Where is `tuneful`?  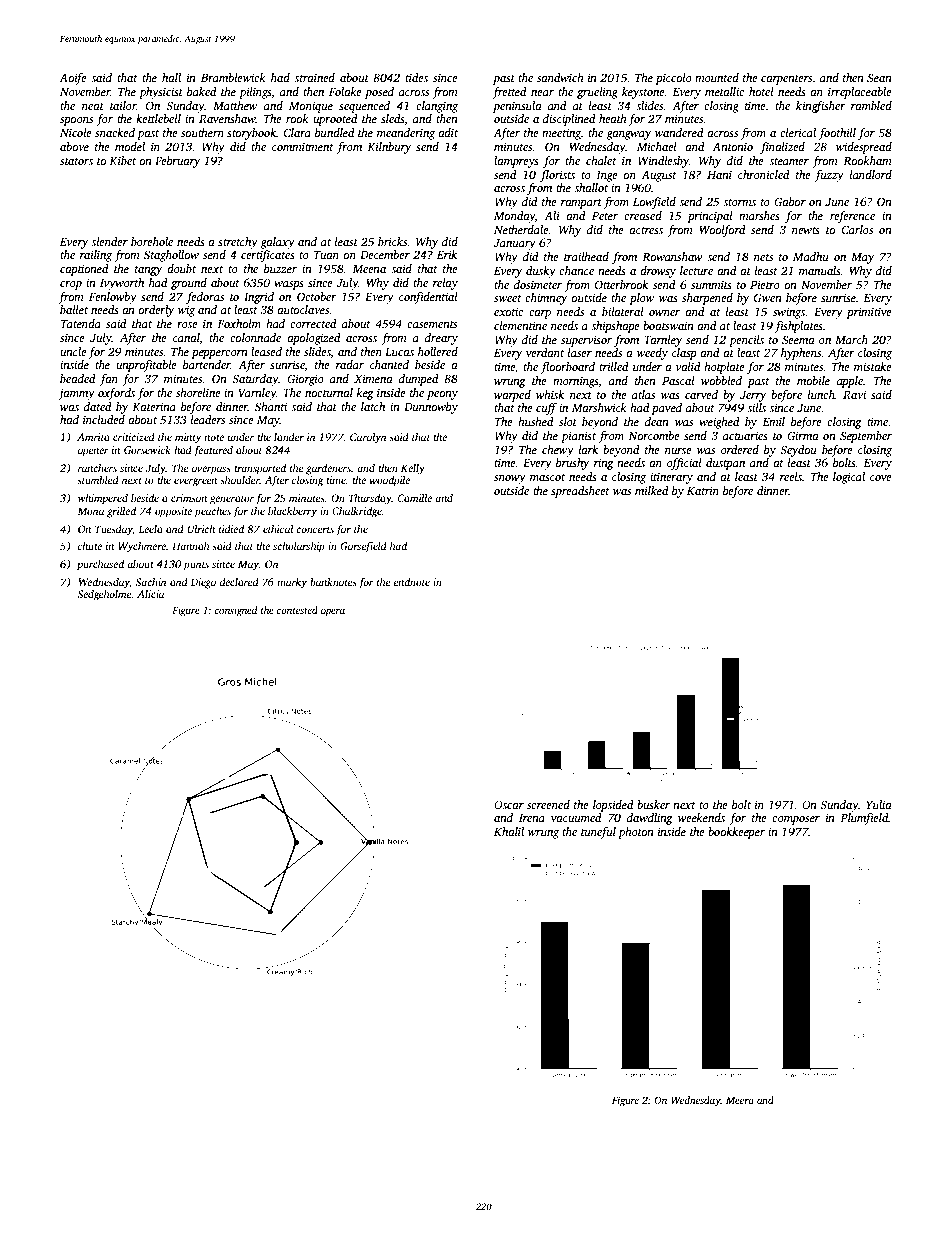 tuneful is located at coordinates (598, 833).
